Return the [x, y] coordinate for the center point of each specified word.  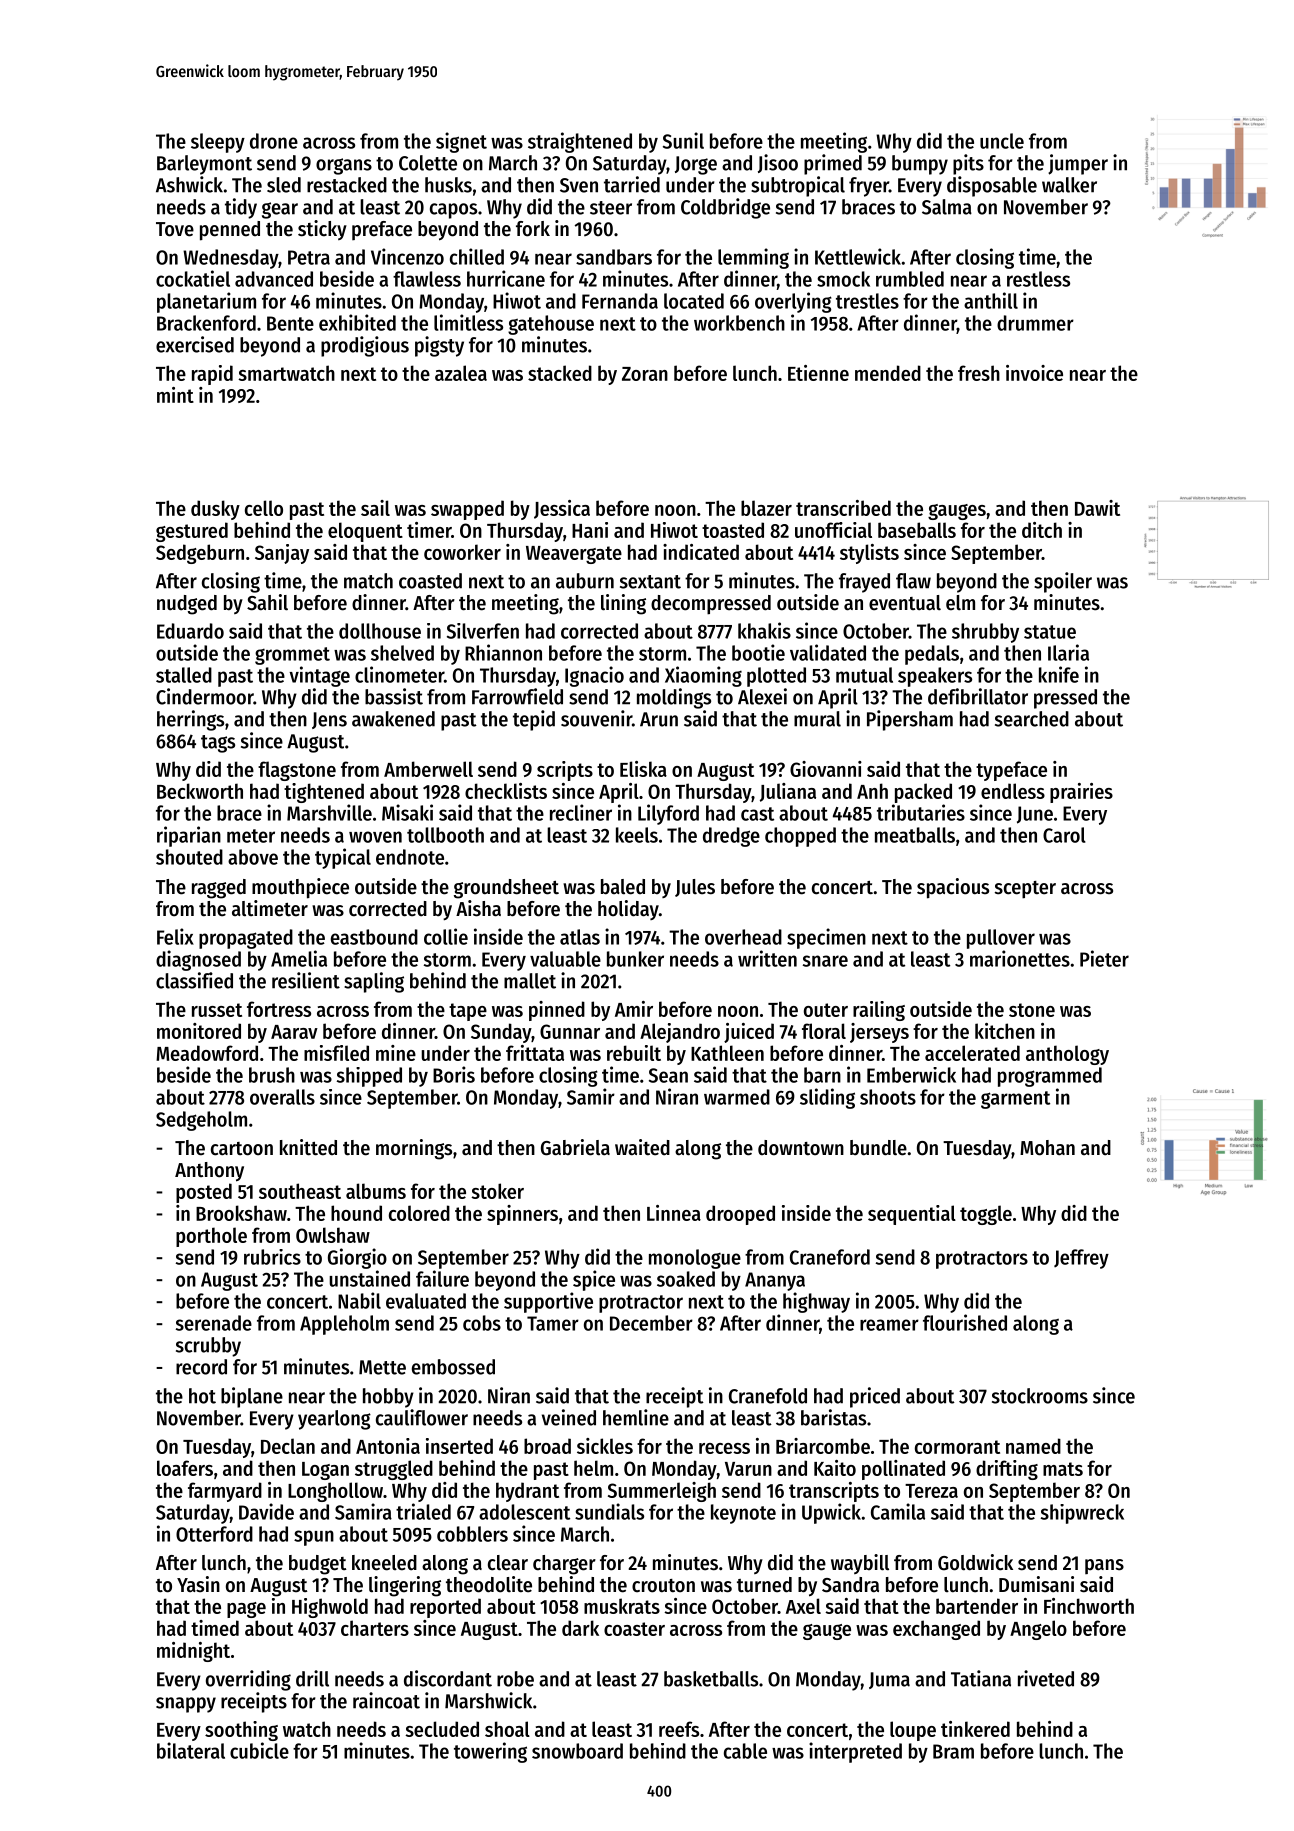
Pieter [1104, 958]
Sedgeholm [201, 1121]
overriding [248, 1680]
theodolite [489, 1584]
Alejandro [680, 1033]
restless [1038, 279]
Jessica [562, 509]
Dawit [1097, 508]
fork [533, 229]
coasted [430, 581]
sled [284, 185]
